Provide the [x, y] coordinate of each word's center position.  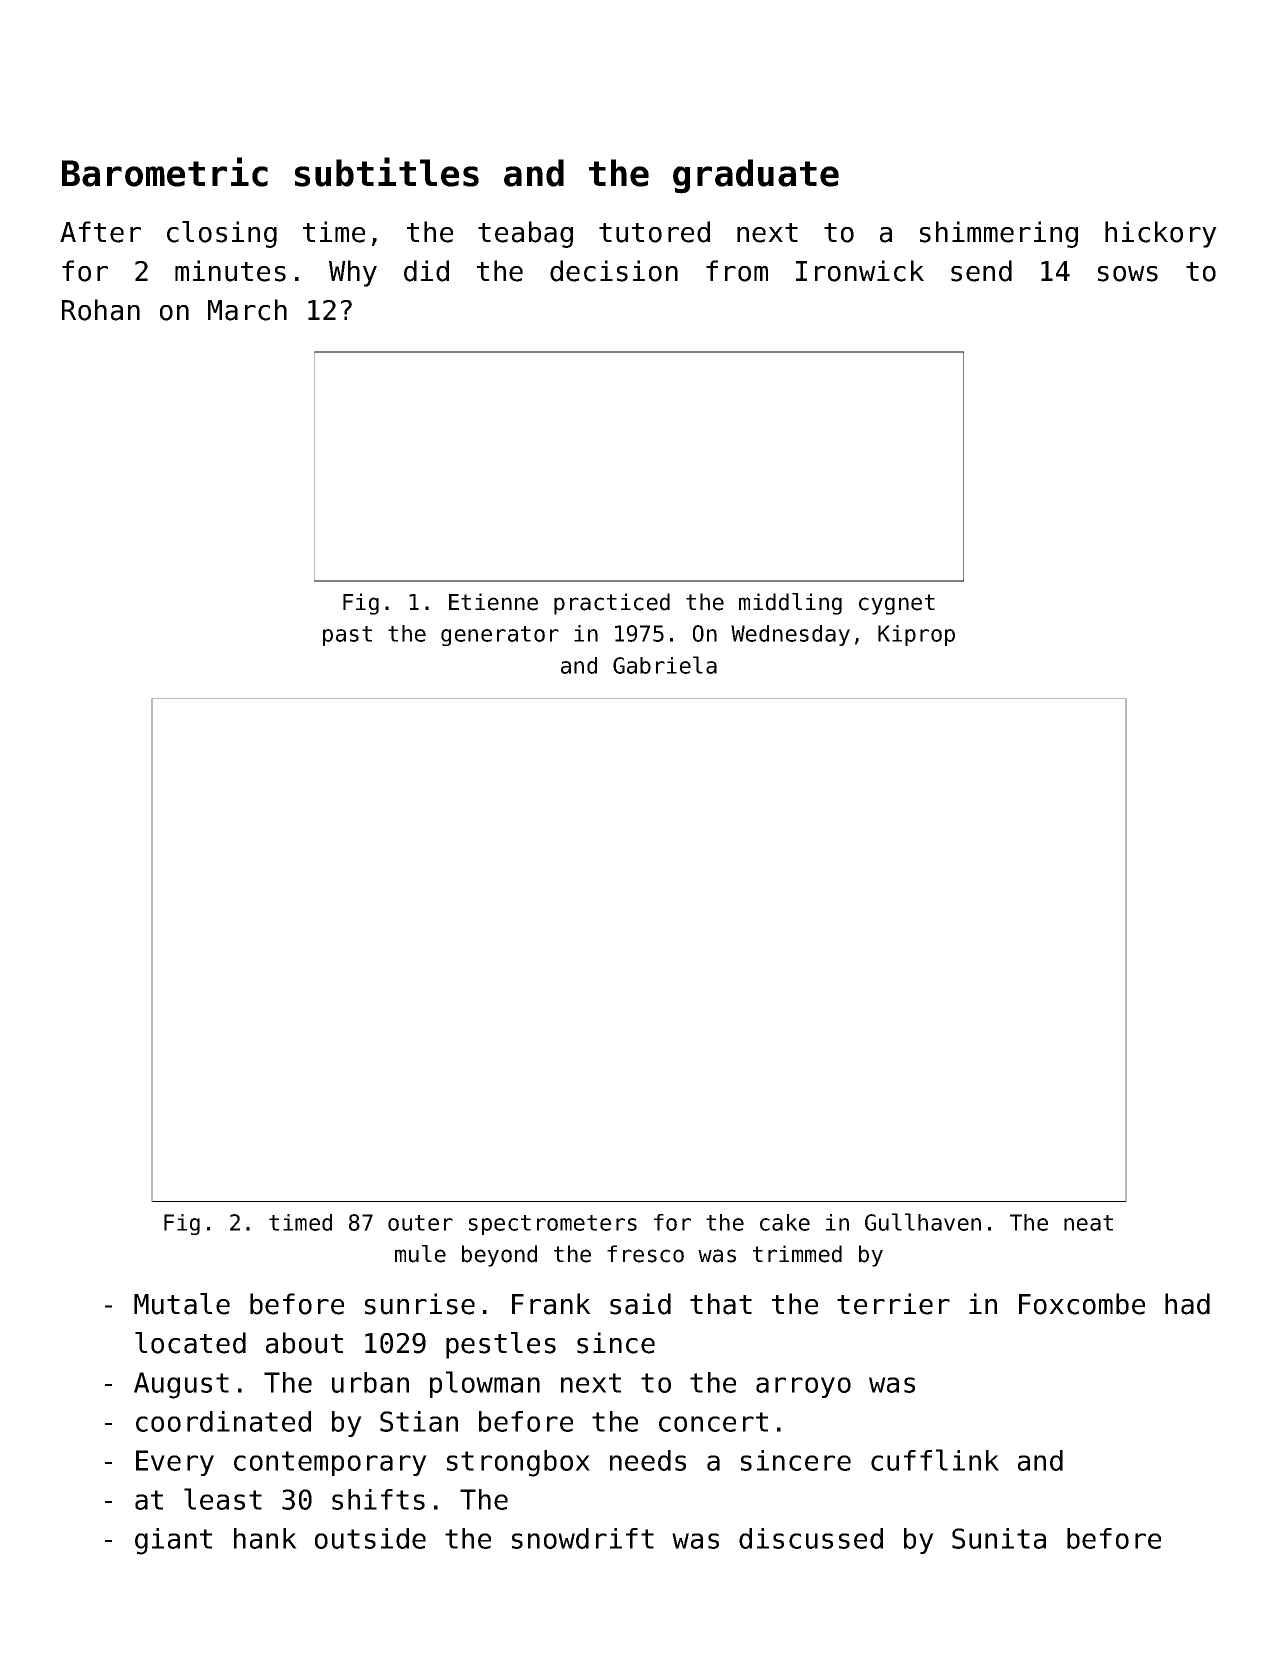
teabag [525, 234]
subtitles [387, 172]
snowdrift [583, 1538]
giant [173, 1541]
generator [500, 636]
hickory [1161, 234]
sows [1128, 274]
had [1187, 1304]
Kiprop [916, 635]
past [347, 636]
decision [614, 271]
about [304, 1343]
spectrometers [553, 1225]
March [247, 310]
